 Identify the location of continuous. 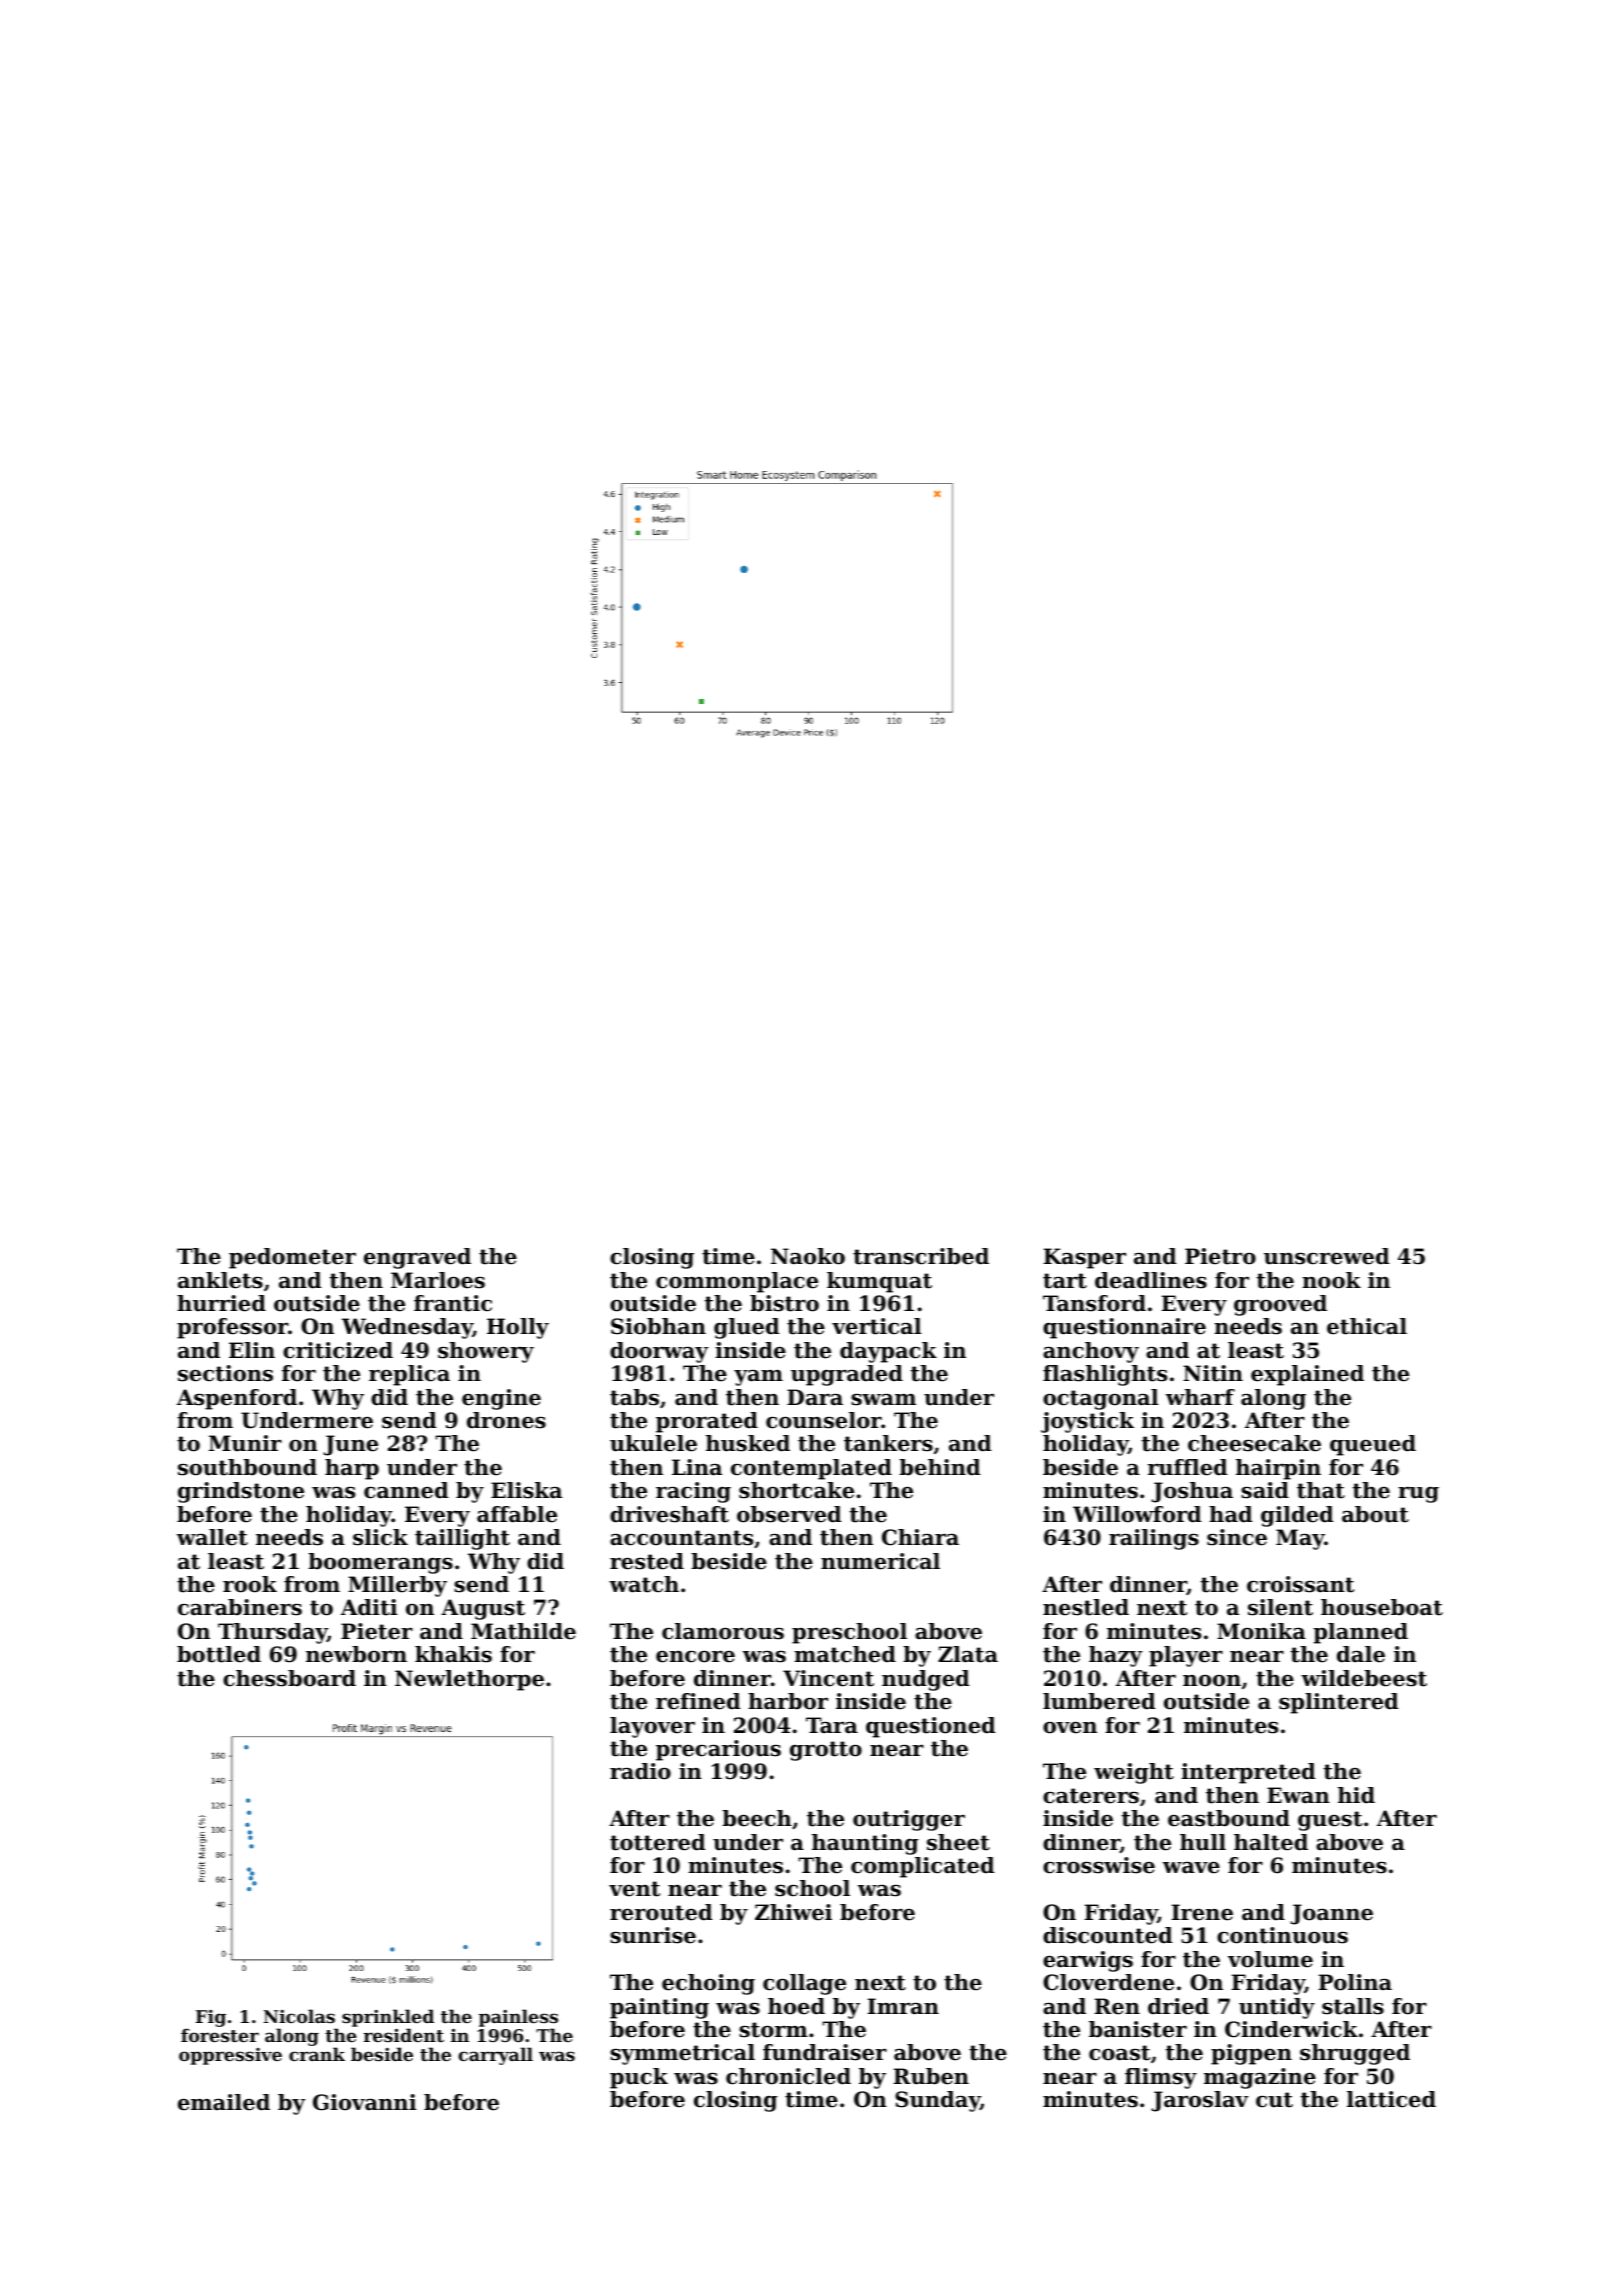
(1282, 1935).
